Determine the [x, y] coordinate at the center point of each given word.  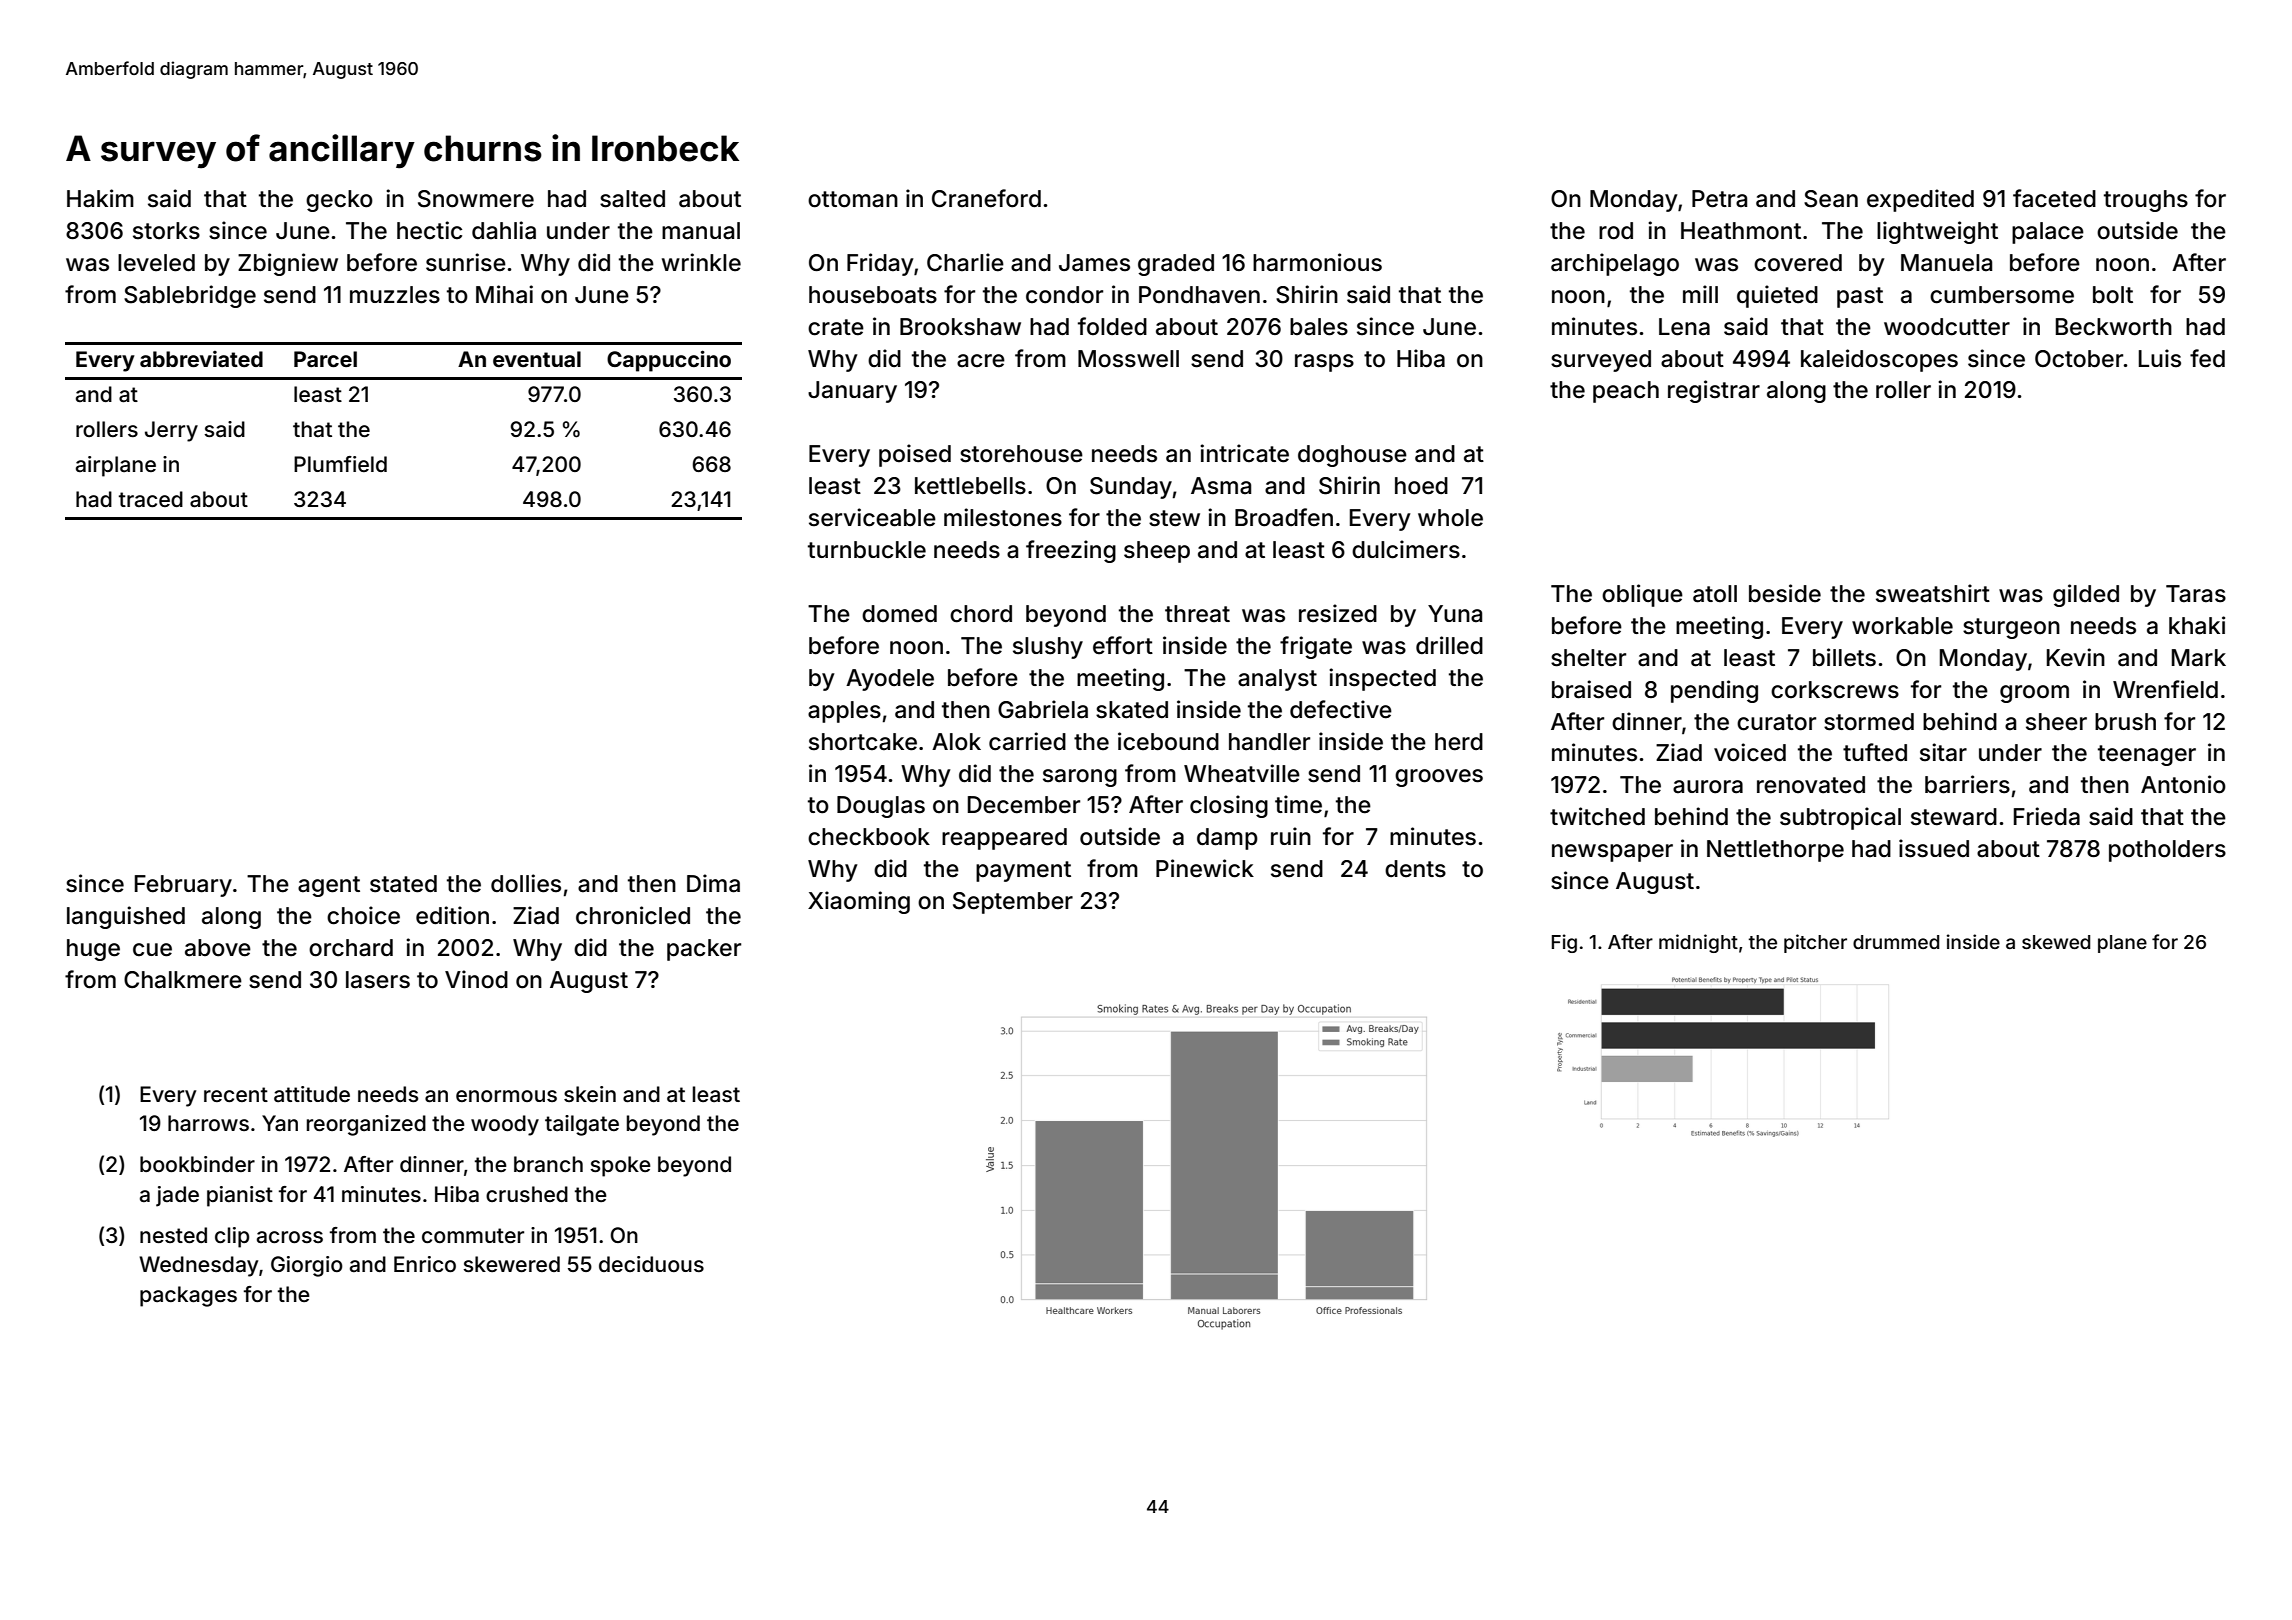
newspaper [1612, 853]
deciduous [651, 1264]
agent [329, 886]
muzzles [395, 295]
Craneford [986, 198]
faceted [2054, 198]
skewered [511, 1264]
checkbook [869, 837]
